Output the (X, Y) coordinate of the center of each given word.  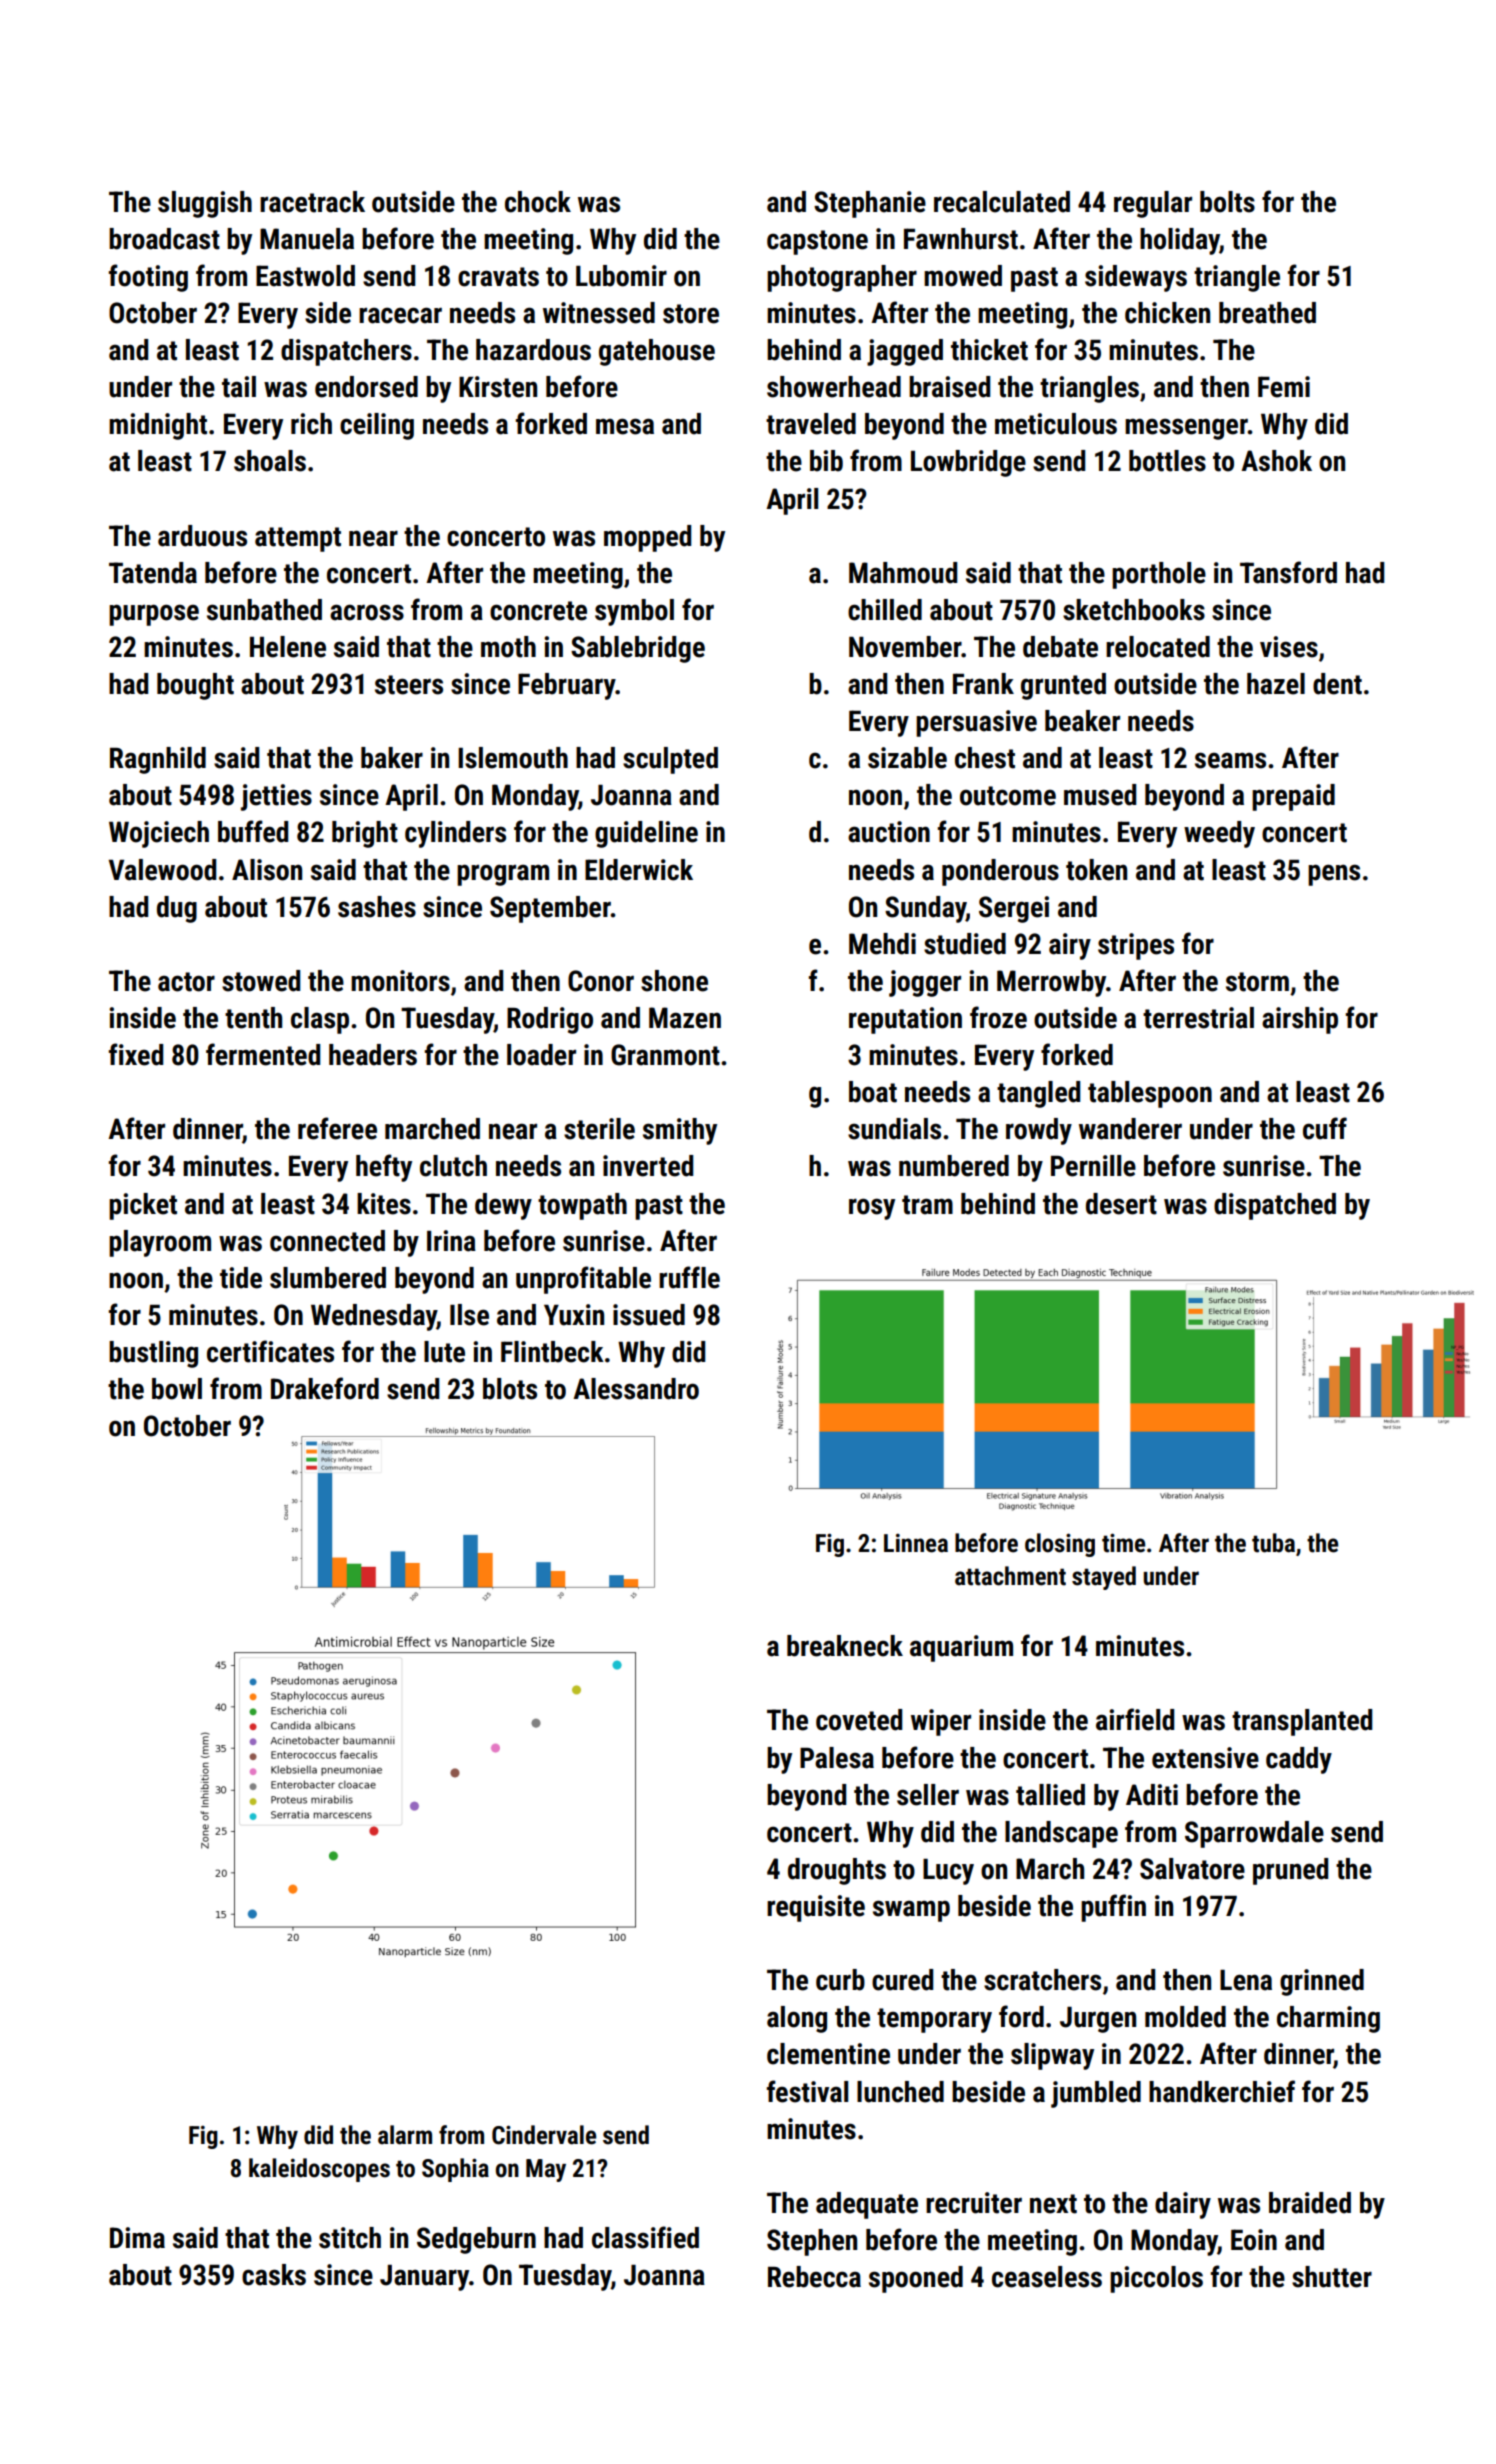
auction (889, 832)
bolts (1227, 202)
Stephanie (870, 204)
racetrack (312, 202)
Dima (137, 2238)
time (1123, 1543)
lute (444, 1352)
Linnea (916, 1543)
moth (508, 647)
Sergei (1014, 909)
